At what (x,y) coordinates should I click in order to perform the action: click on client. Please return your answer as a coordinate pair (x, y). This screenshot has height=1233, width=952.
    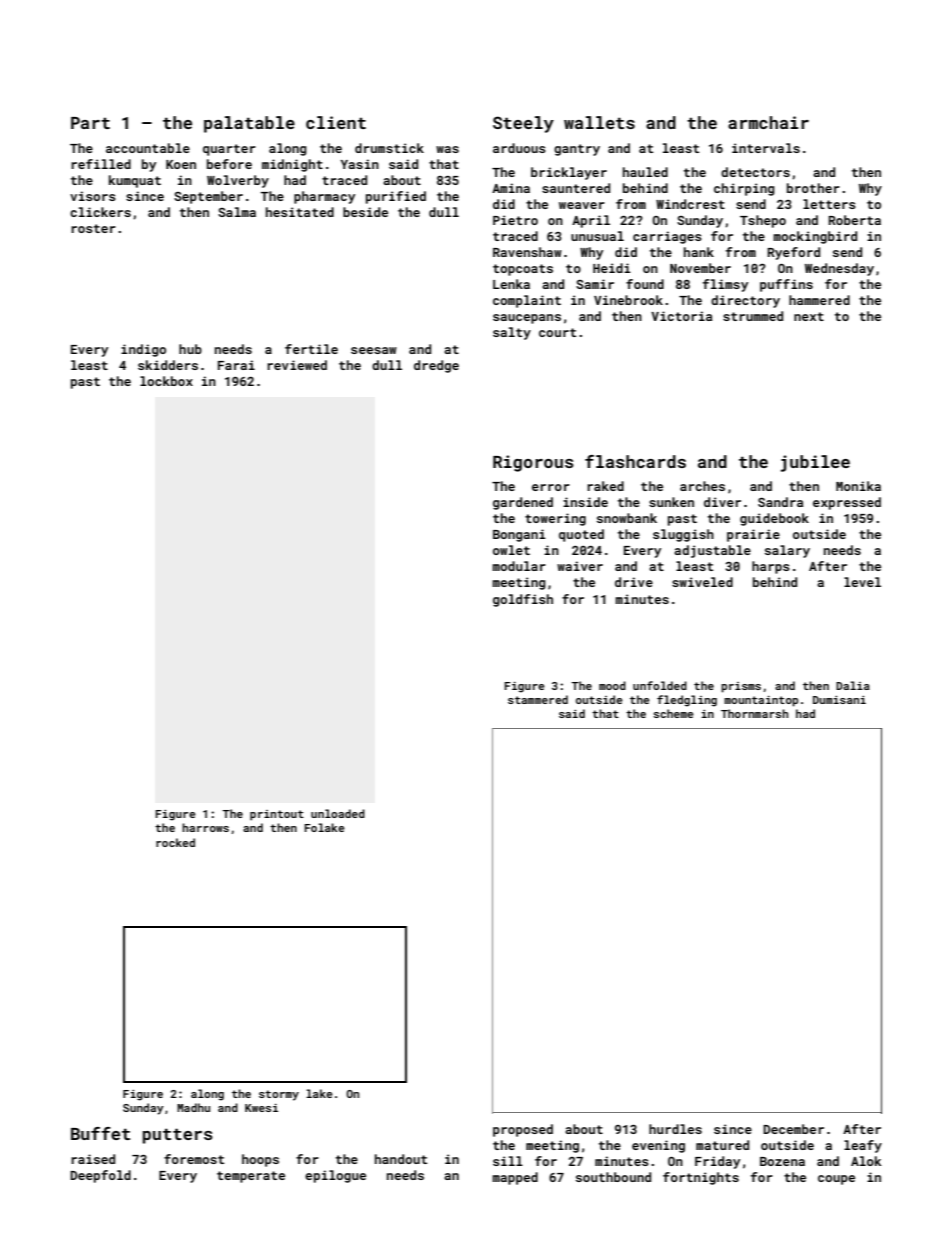
    Looking at the image, I should click on (336, 122).
